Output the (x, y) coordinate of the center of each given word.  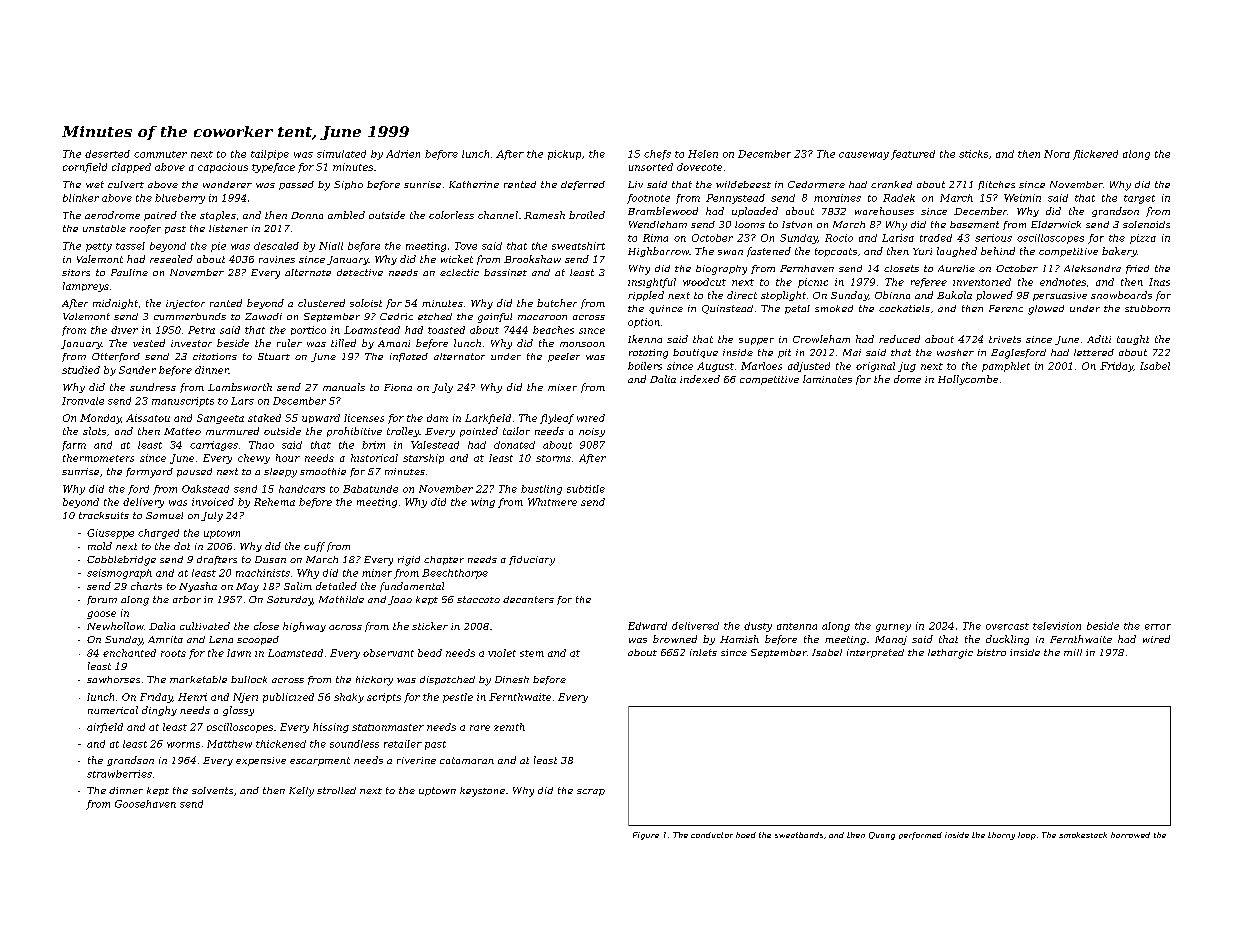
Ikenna (645, 339)
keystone (482, 792)
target (1139, 199)
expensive (261, 761)
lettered (1094, 352)
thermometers (98, 458)
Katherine (474, 184)
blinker (81, 198)
